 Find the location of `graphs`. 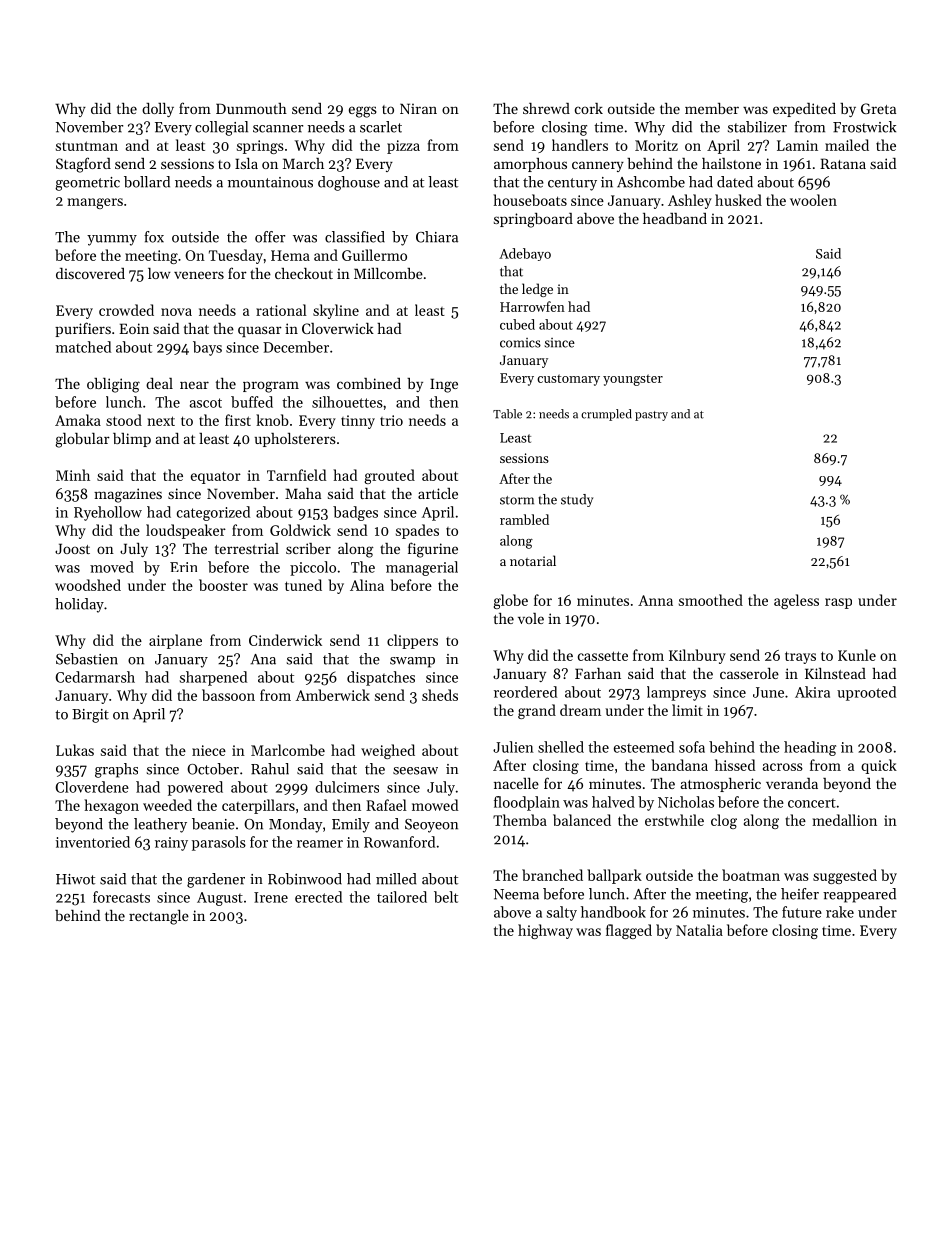

graphs is located at coordinates (116, 770).
